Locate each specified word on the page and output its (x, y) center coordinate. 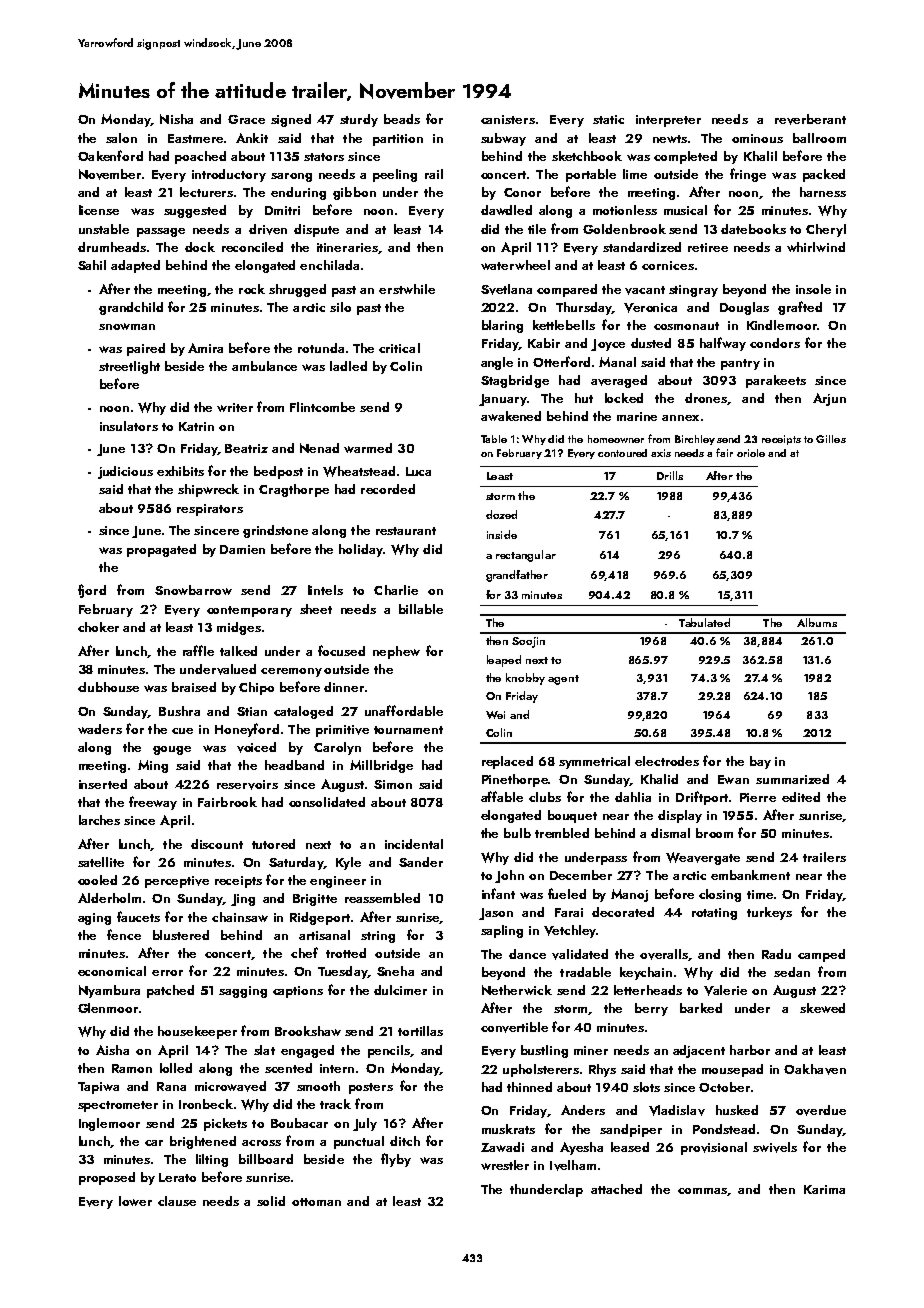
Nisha (176, 119)
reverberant (810, 119)
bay (760, 762)
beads (402, 119)
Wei (495, 715)
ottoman (316, 1202)
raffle (198, 650)
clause (177, 1201)
